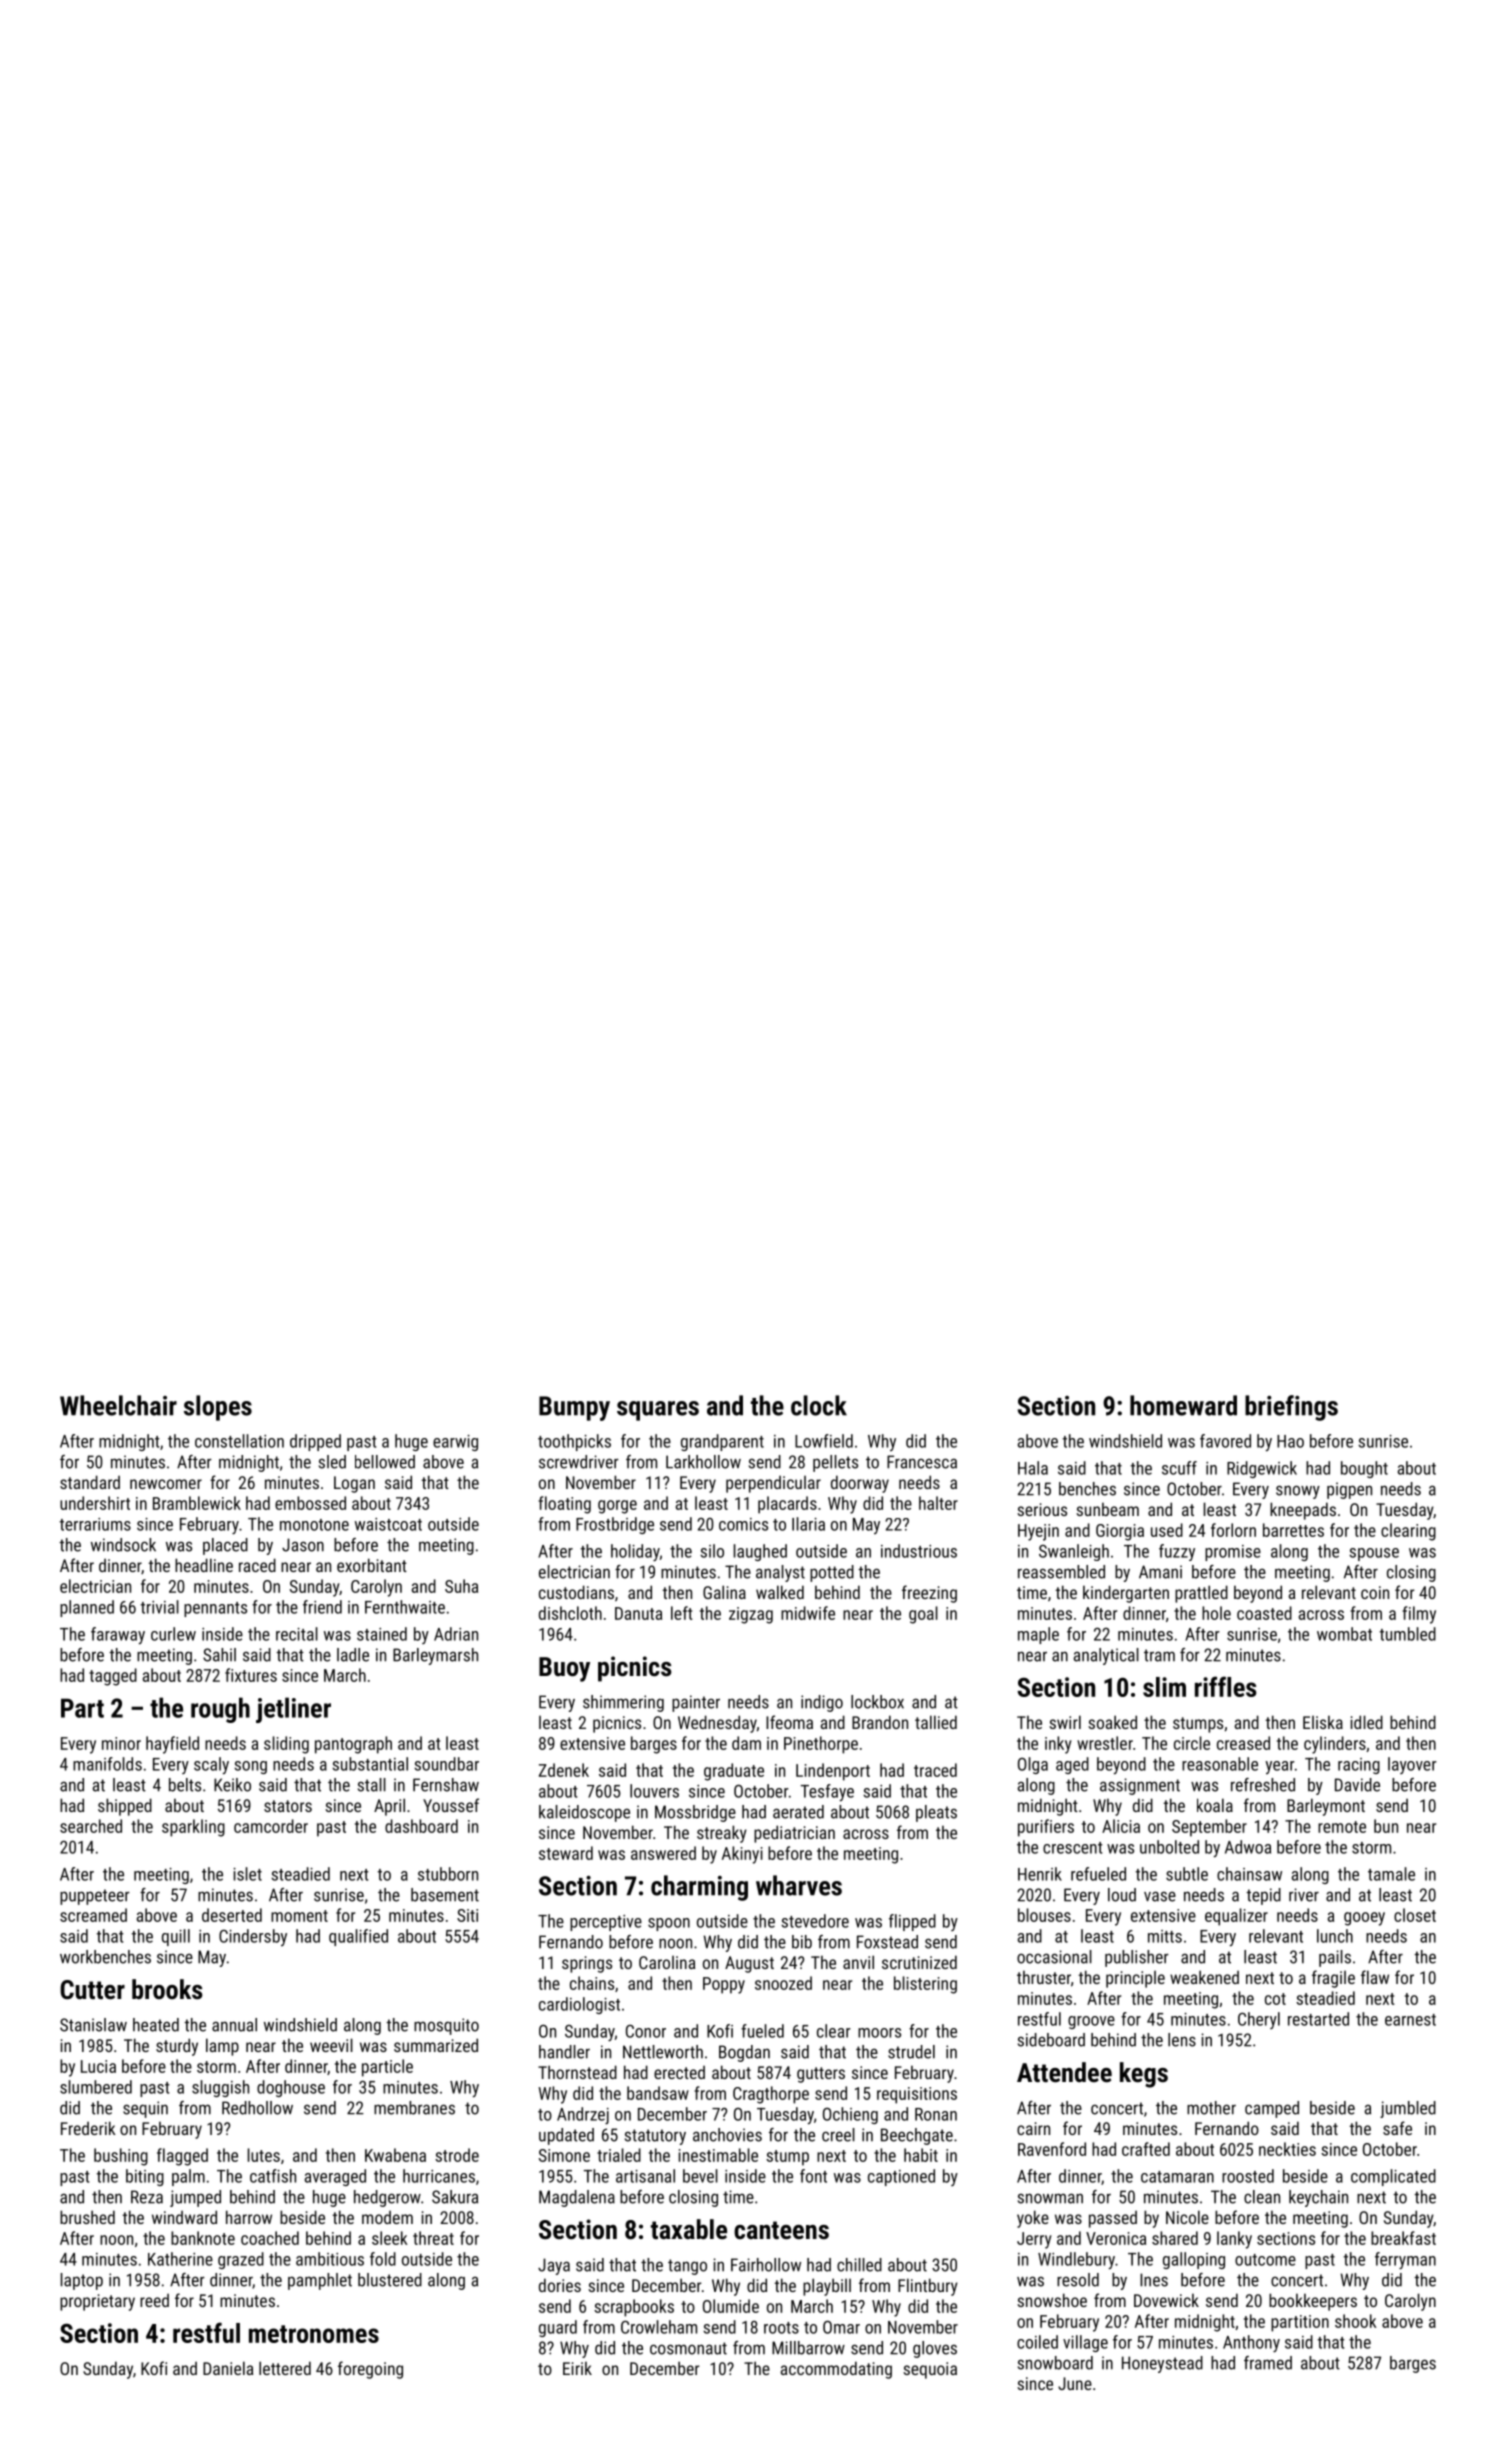 The image size is (1496, 2464). I want to click on complicated, so click(1393, 2177).
